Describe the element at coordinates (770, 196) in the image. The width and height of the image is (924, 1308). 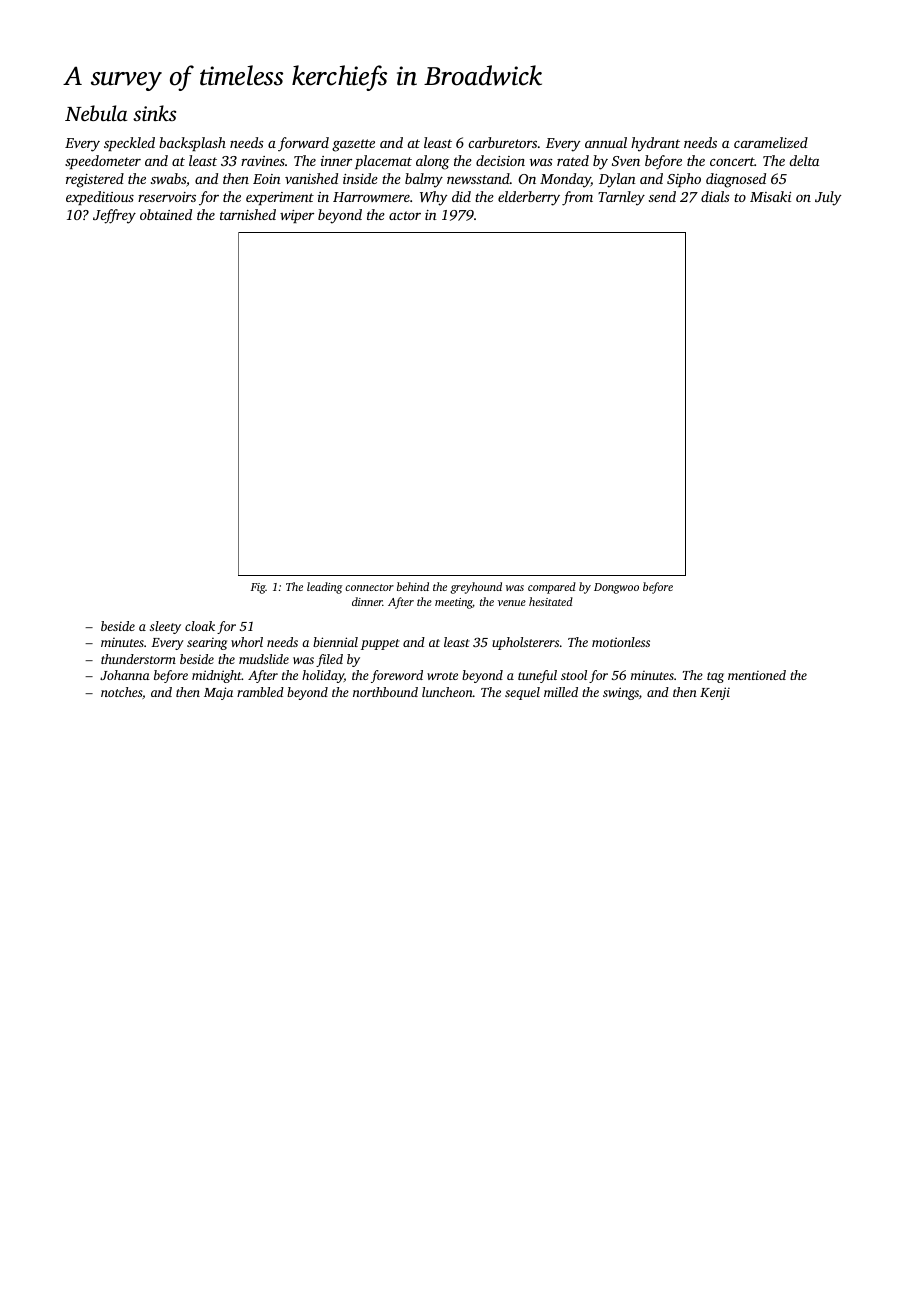
I see `Misaki` at that location.
